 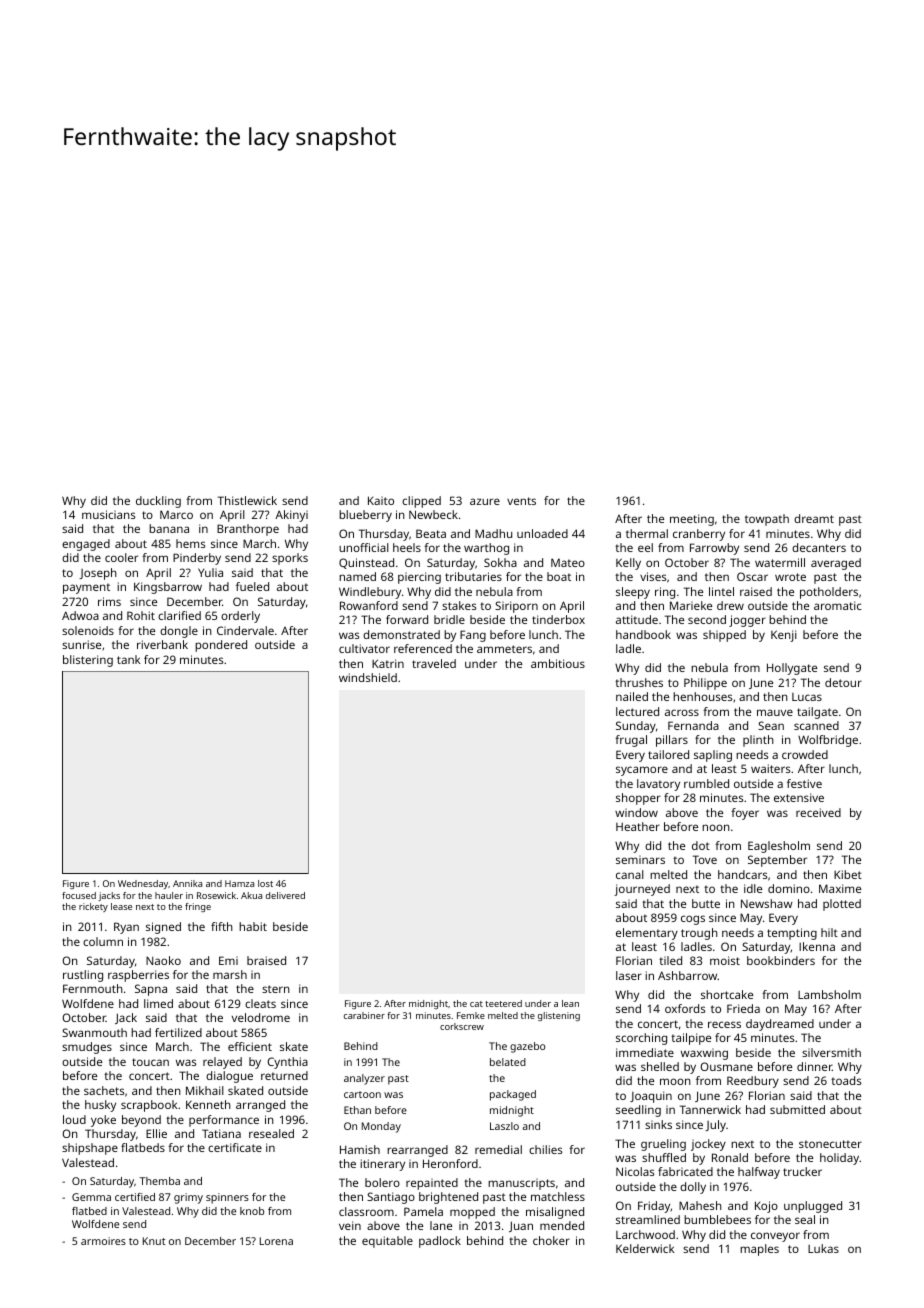 What do you see at coordinates (647, 934) in the page?
I see `elementary` at bounding box center [647, 934].
